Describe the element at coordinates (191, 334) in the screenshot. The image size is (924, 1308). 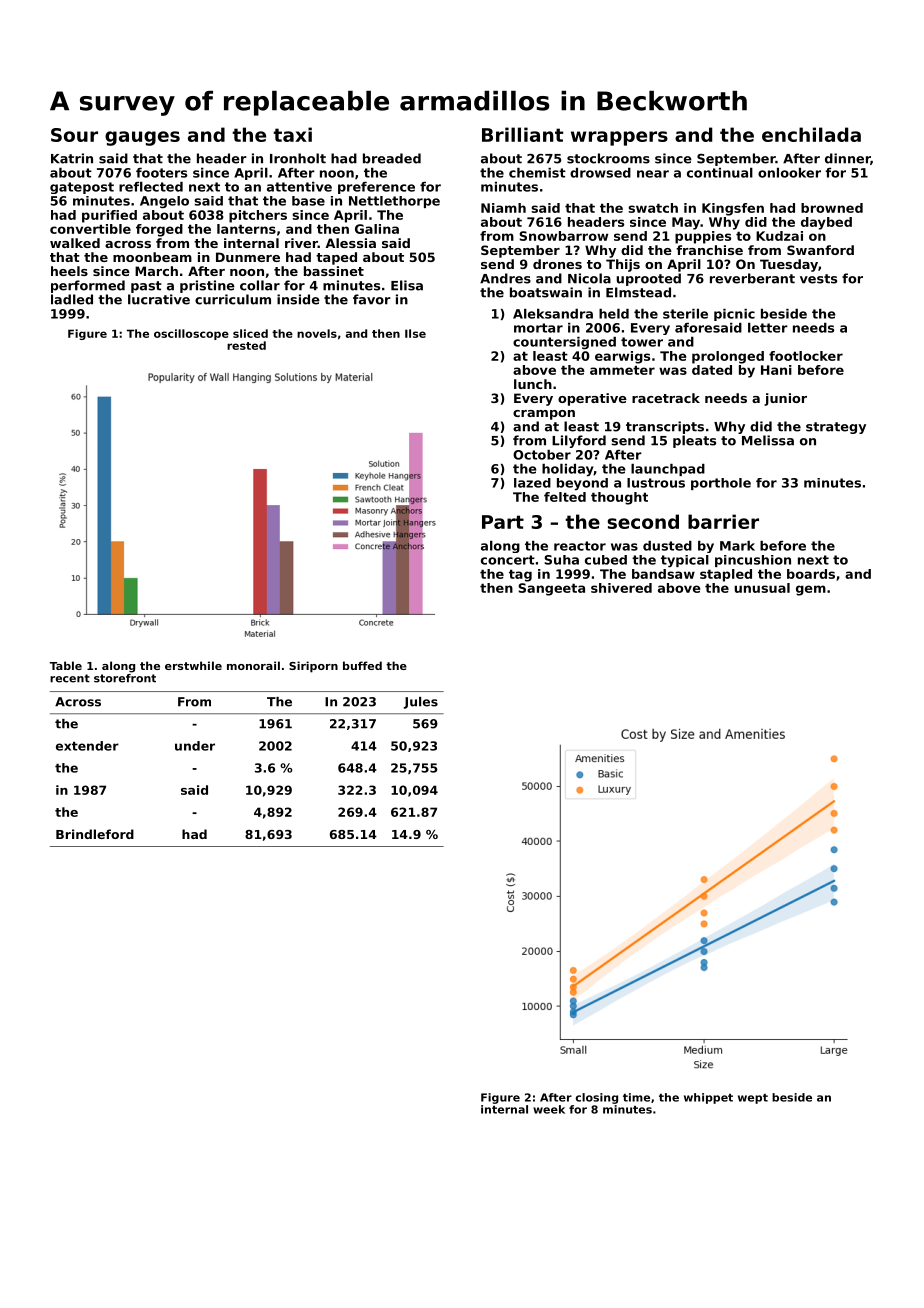
I see `oscilloscope` at that location.
